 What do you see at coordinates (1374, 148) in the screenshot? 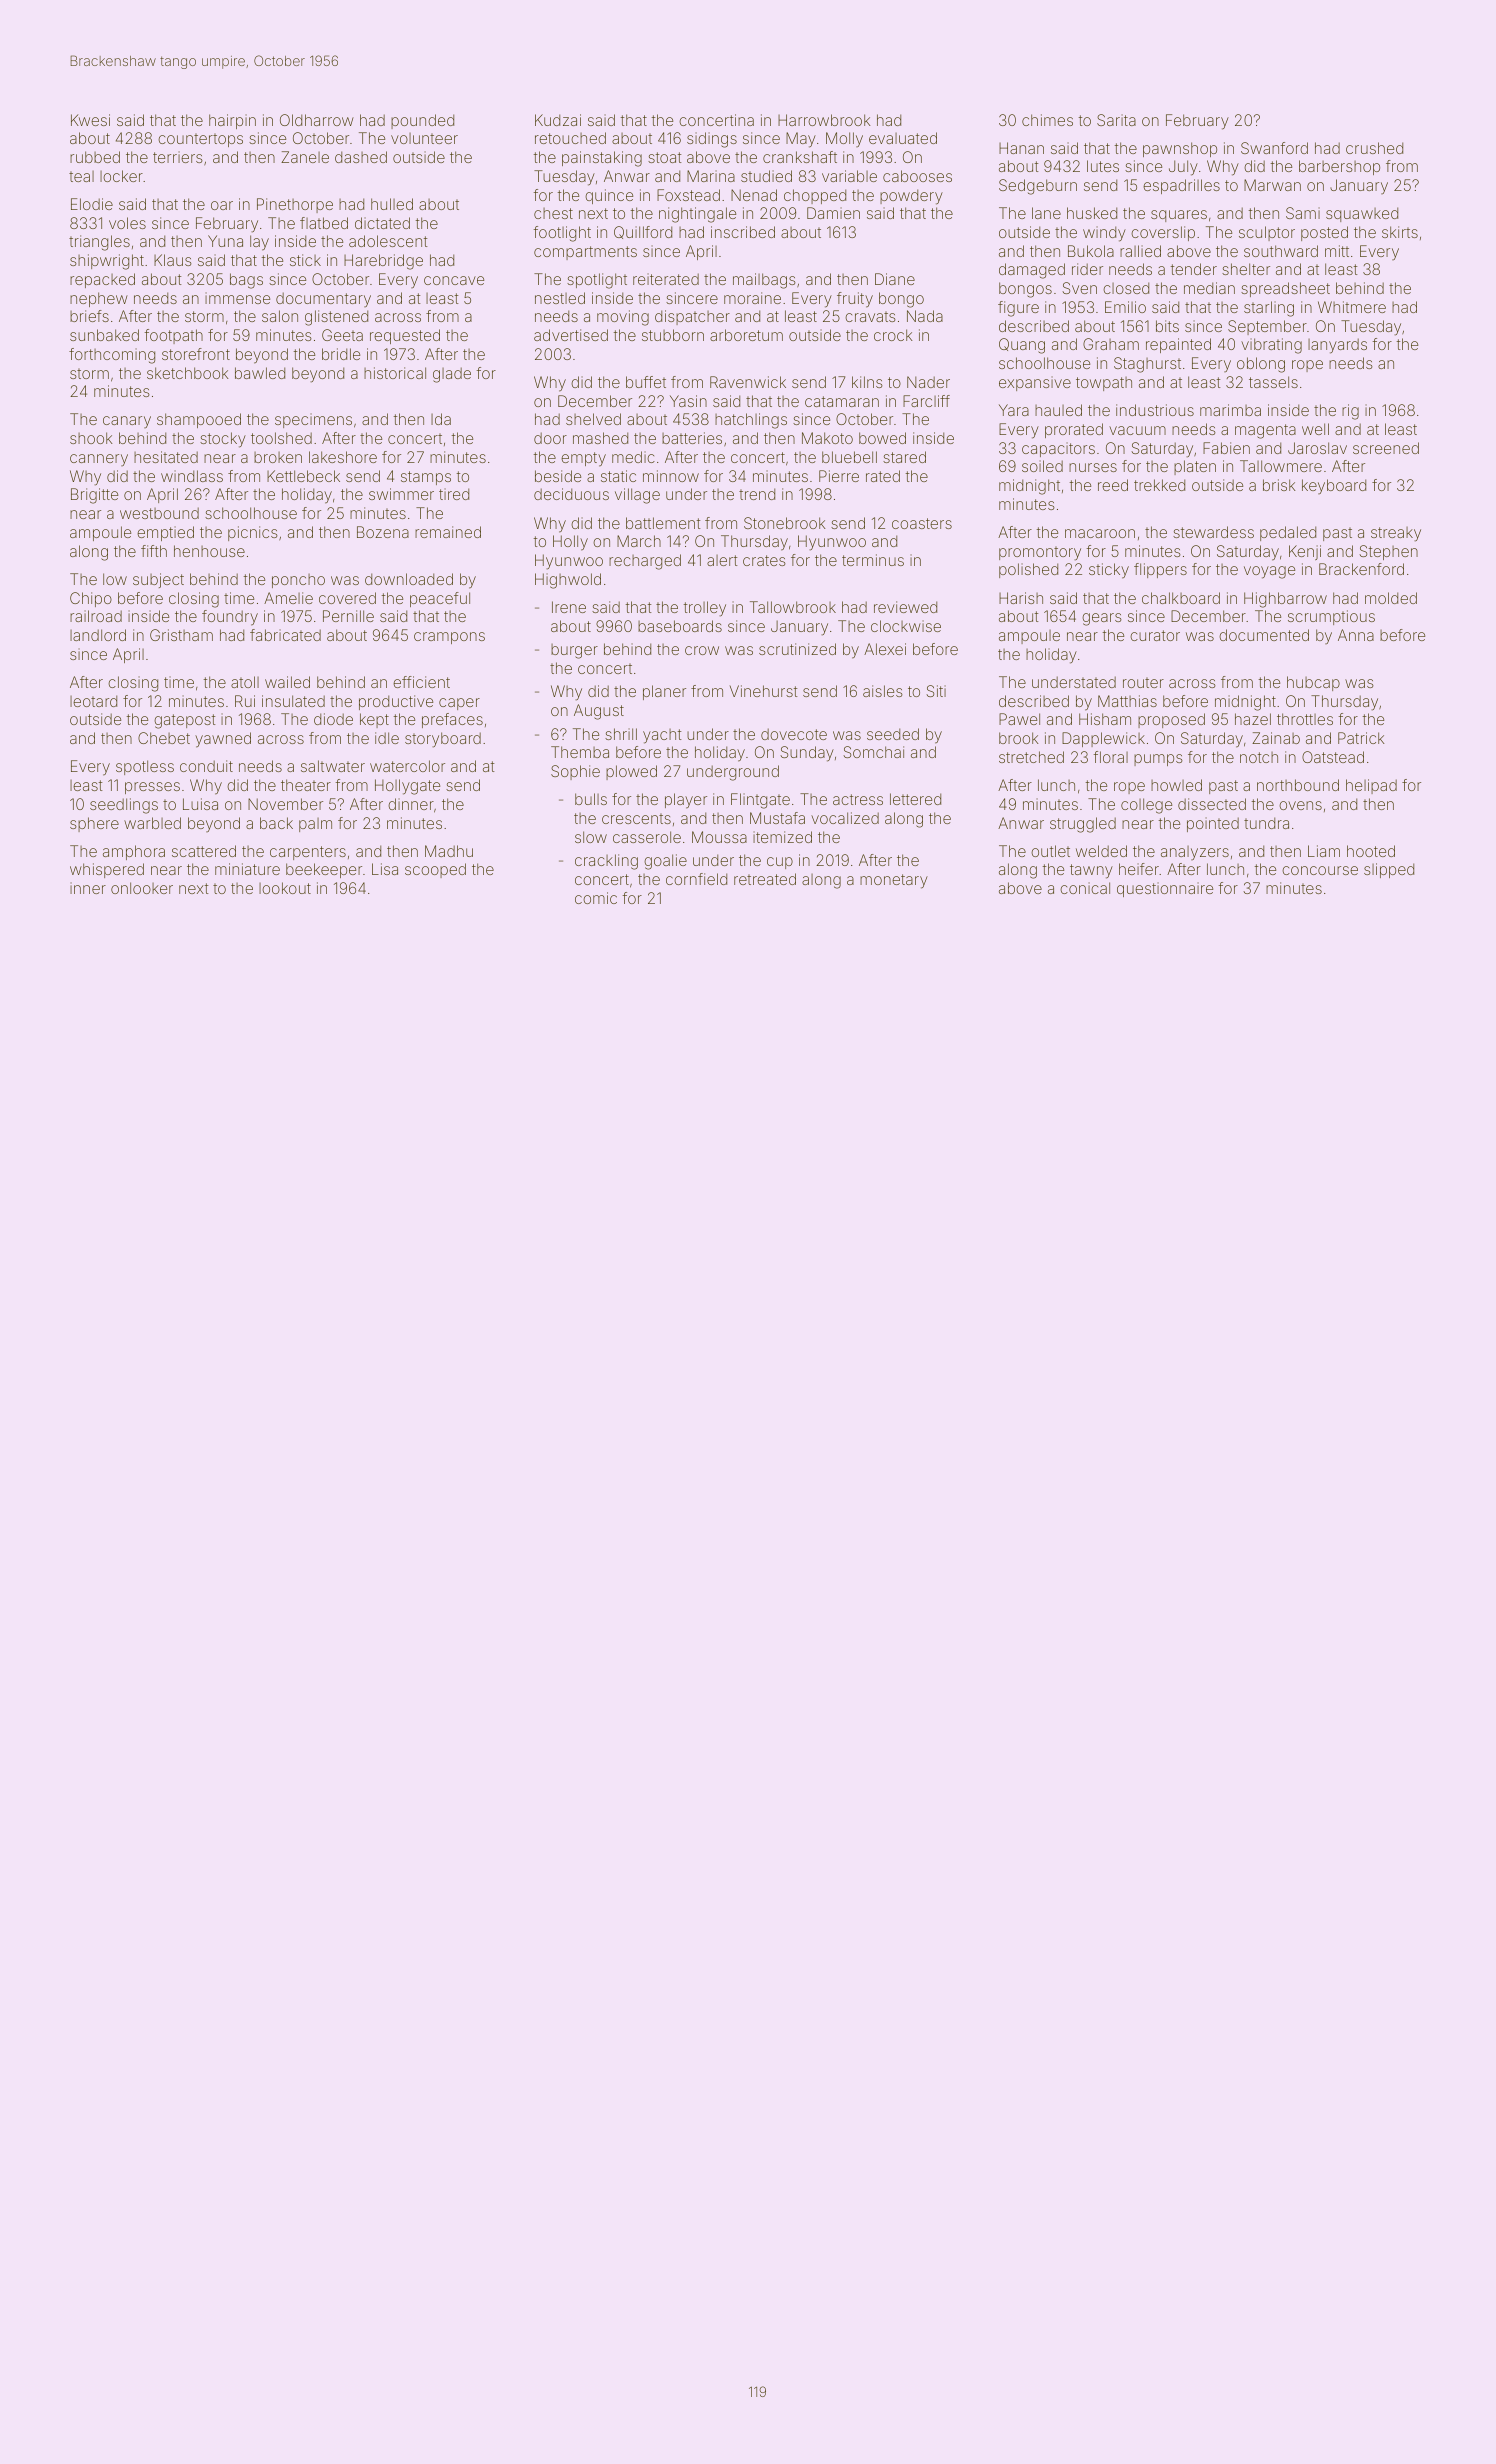
I see `crushed` at bounding box center [1374, 148].
